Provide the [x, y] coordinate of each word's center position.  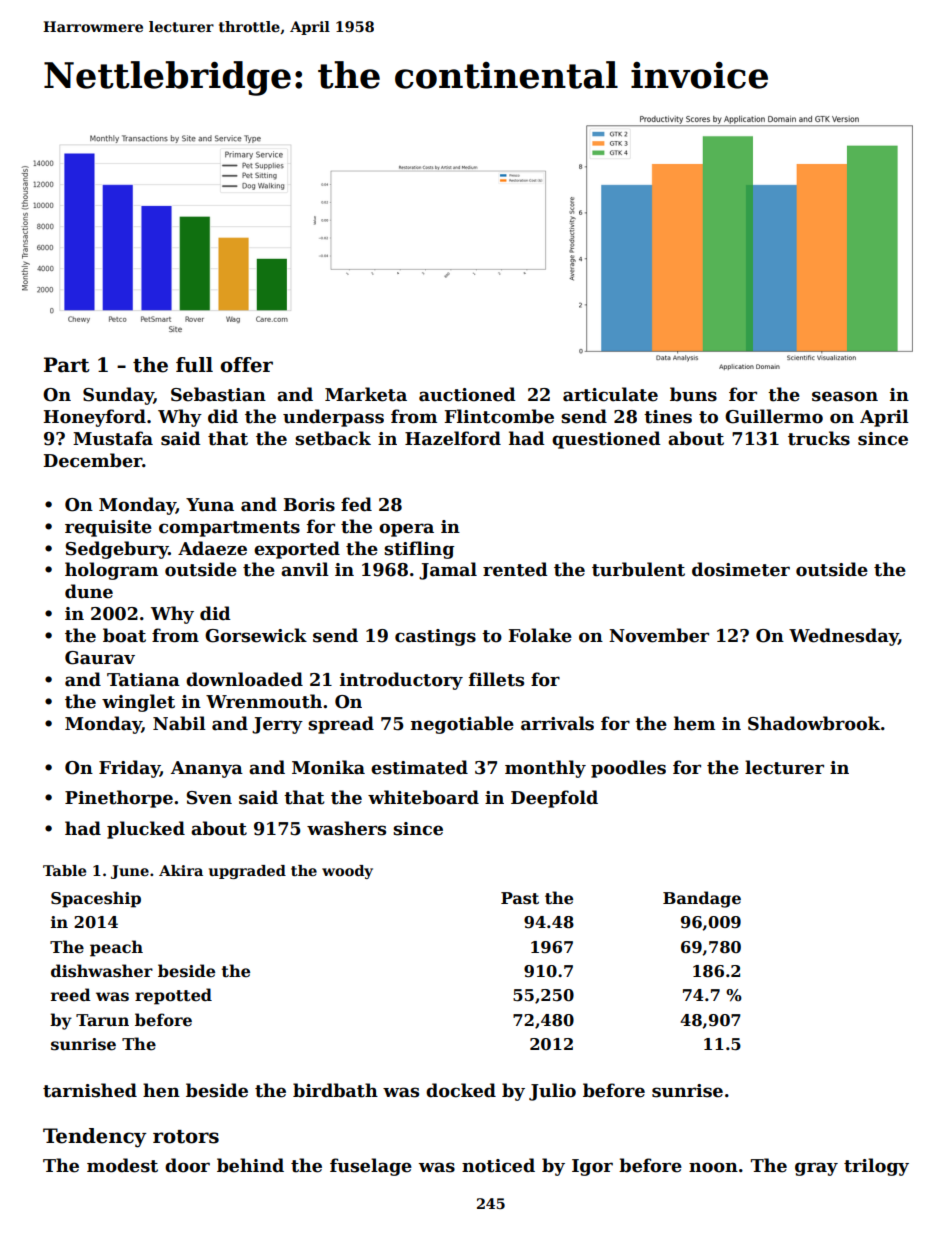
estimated [419, 767]
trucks [819, 438]
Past [520, 898]
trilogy [876, 1167]
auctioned [467, 394]
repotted [173, 996]
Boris [309, 505]
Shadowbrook [814, 723]
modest [122, 1165]
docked [461, 1090]
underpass [333, 418]
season [845, 396]
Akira [181, 870]
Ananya [207, 769]
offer [246, 365]
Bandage [702, 899]
